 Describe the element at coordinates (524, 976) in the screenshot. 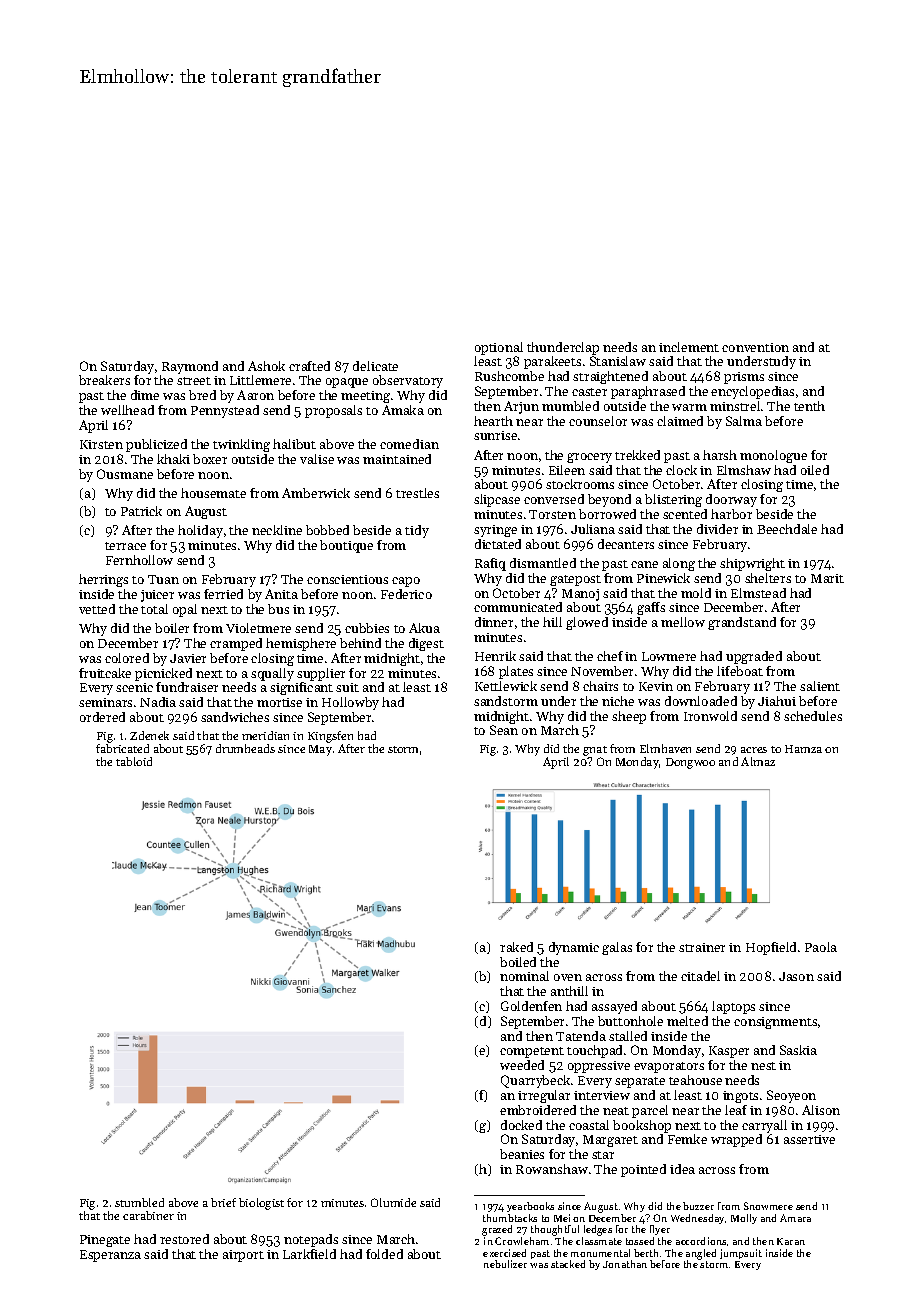

I see `nominal` at that location.
